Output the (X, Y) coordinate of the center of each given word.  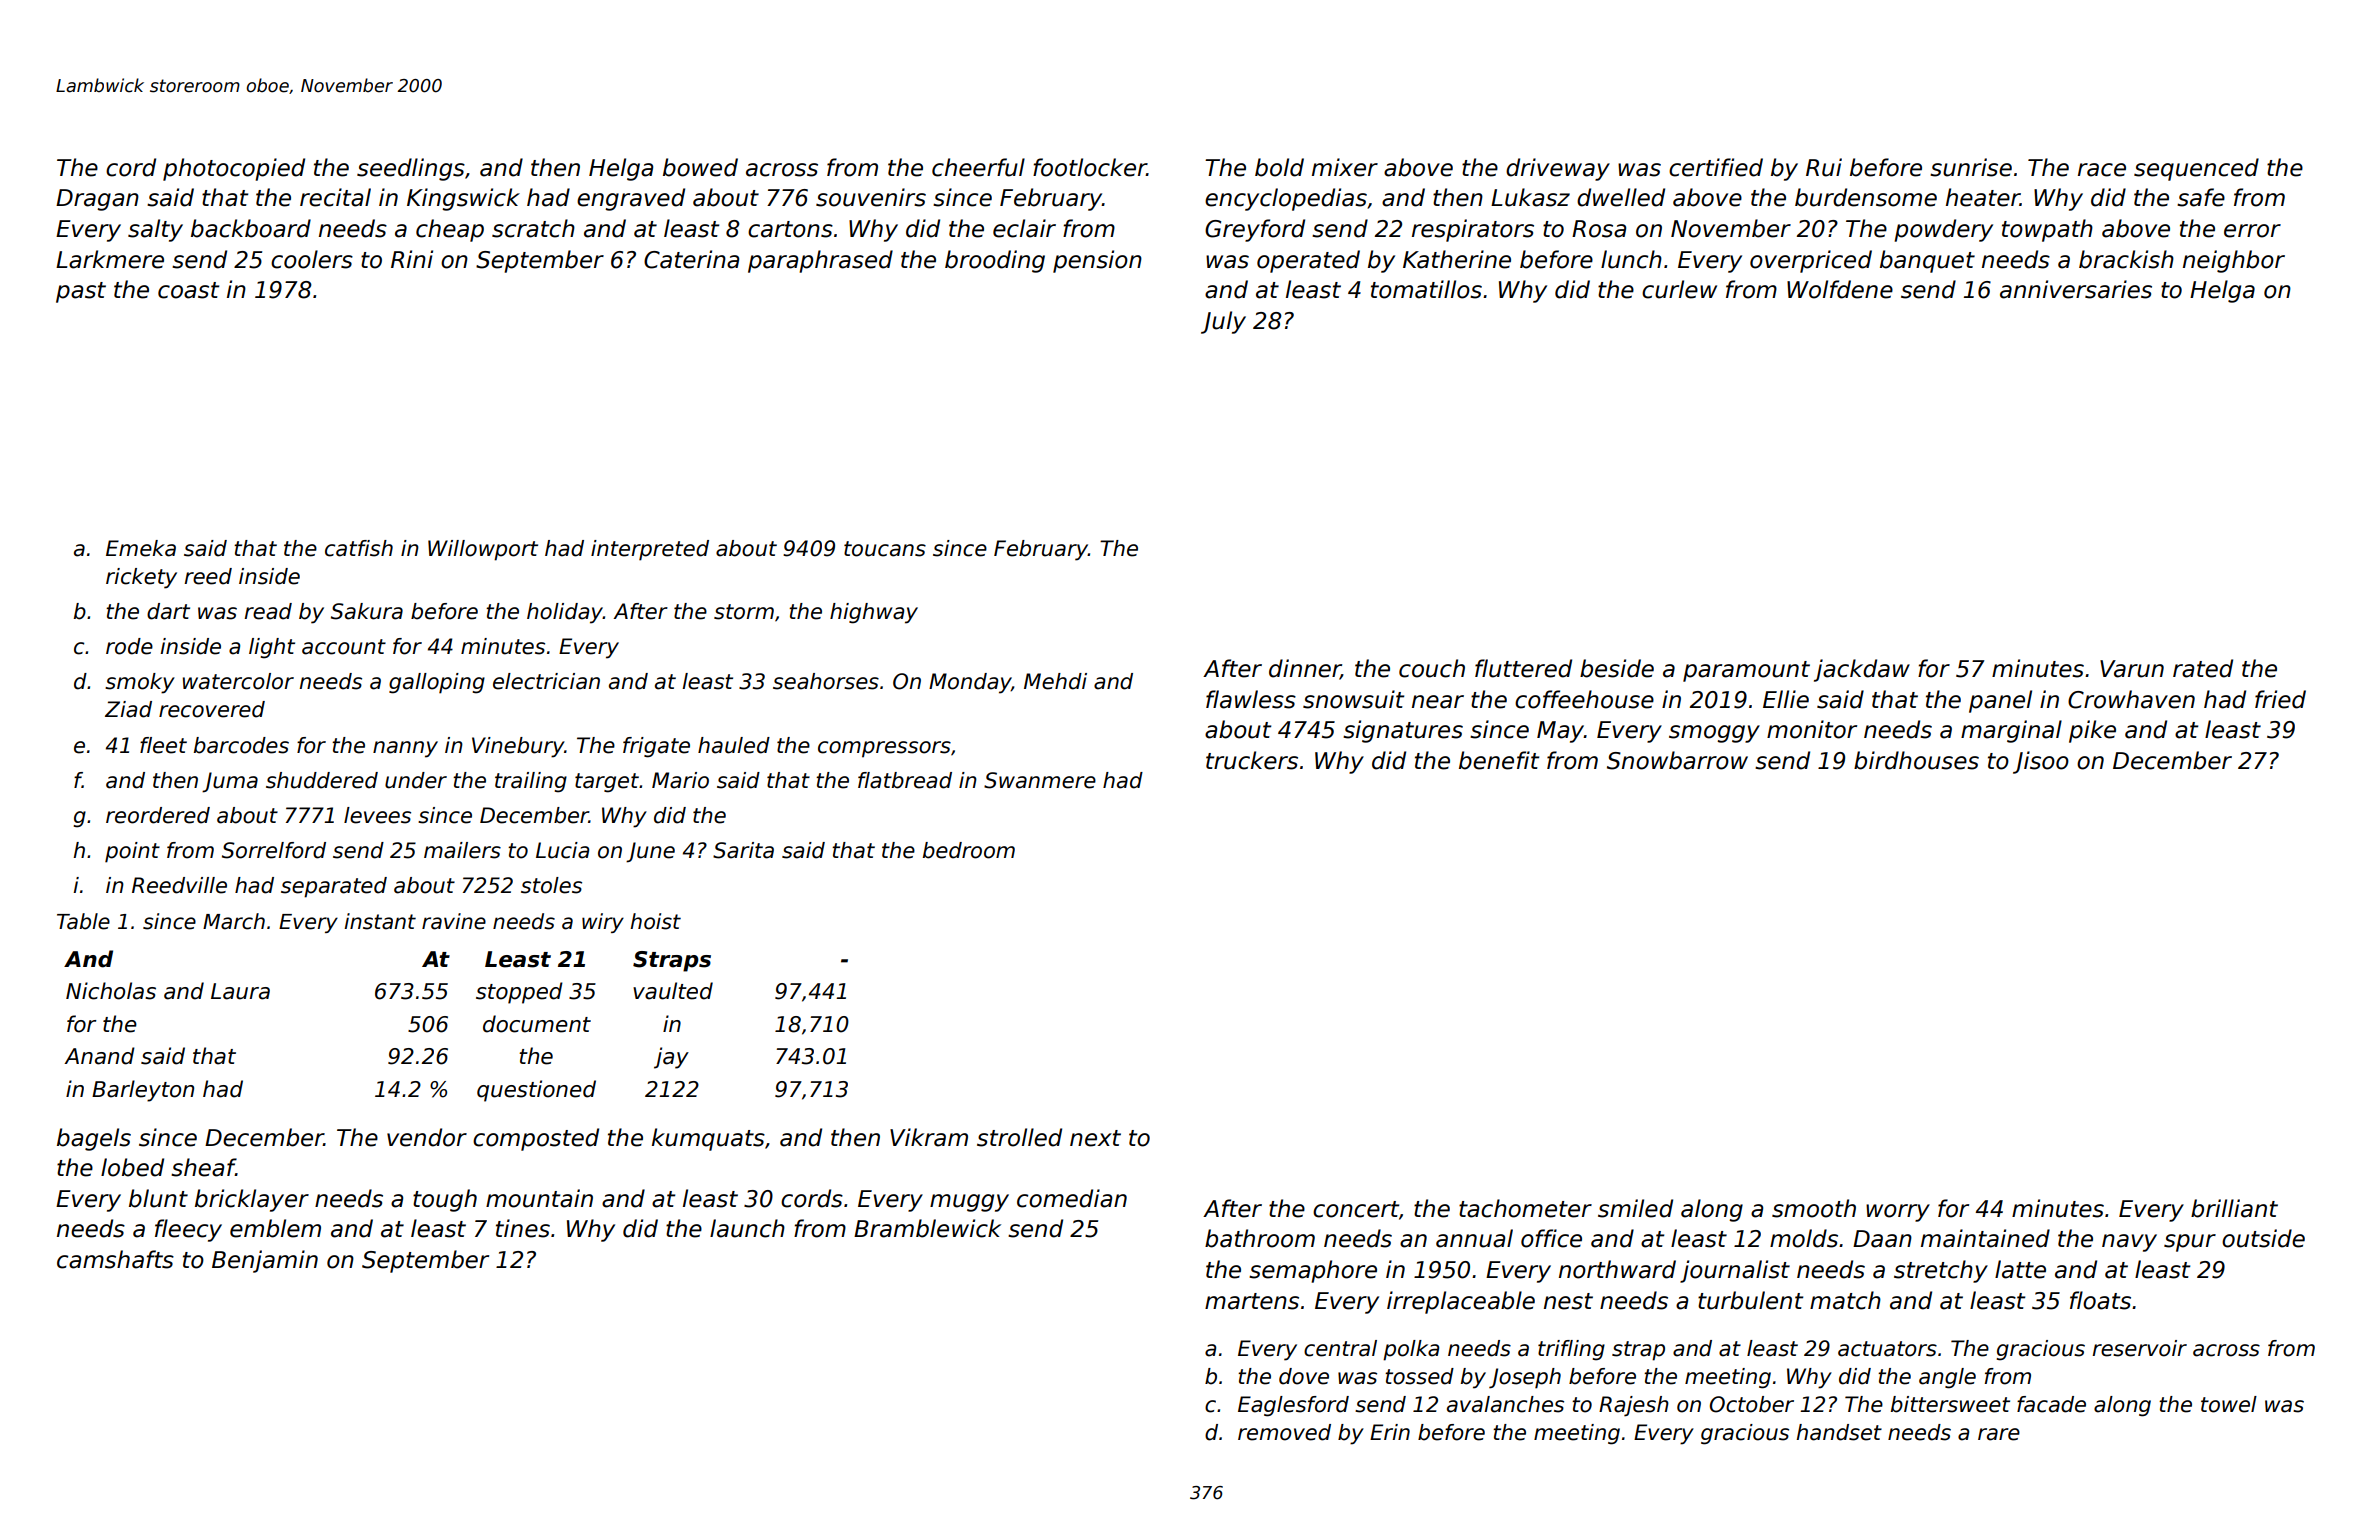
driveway (1558, 169)
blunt (158, 1198)
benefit (1499, 760)
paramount (1746, 671)
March (234, 921)
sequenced (2196, 169)
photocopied (234, 169)
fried (2280, 699)
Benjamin (265, 1261)
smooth (1814, 1208)
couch (1432, 668)
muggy (969, 1203)
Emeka (141, 548)
